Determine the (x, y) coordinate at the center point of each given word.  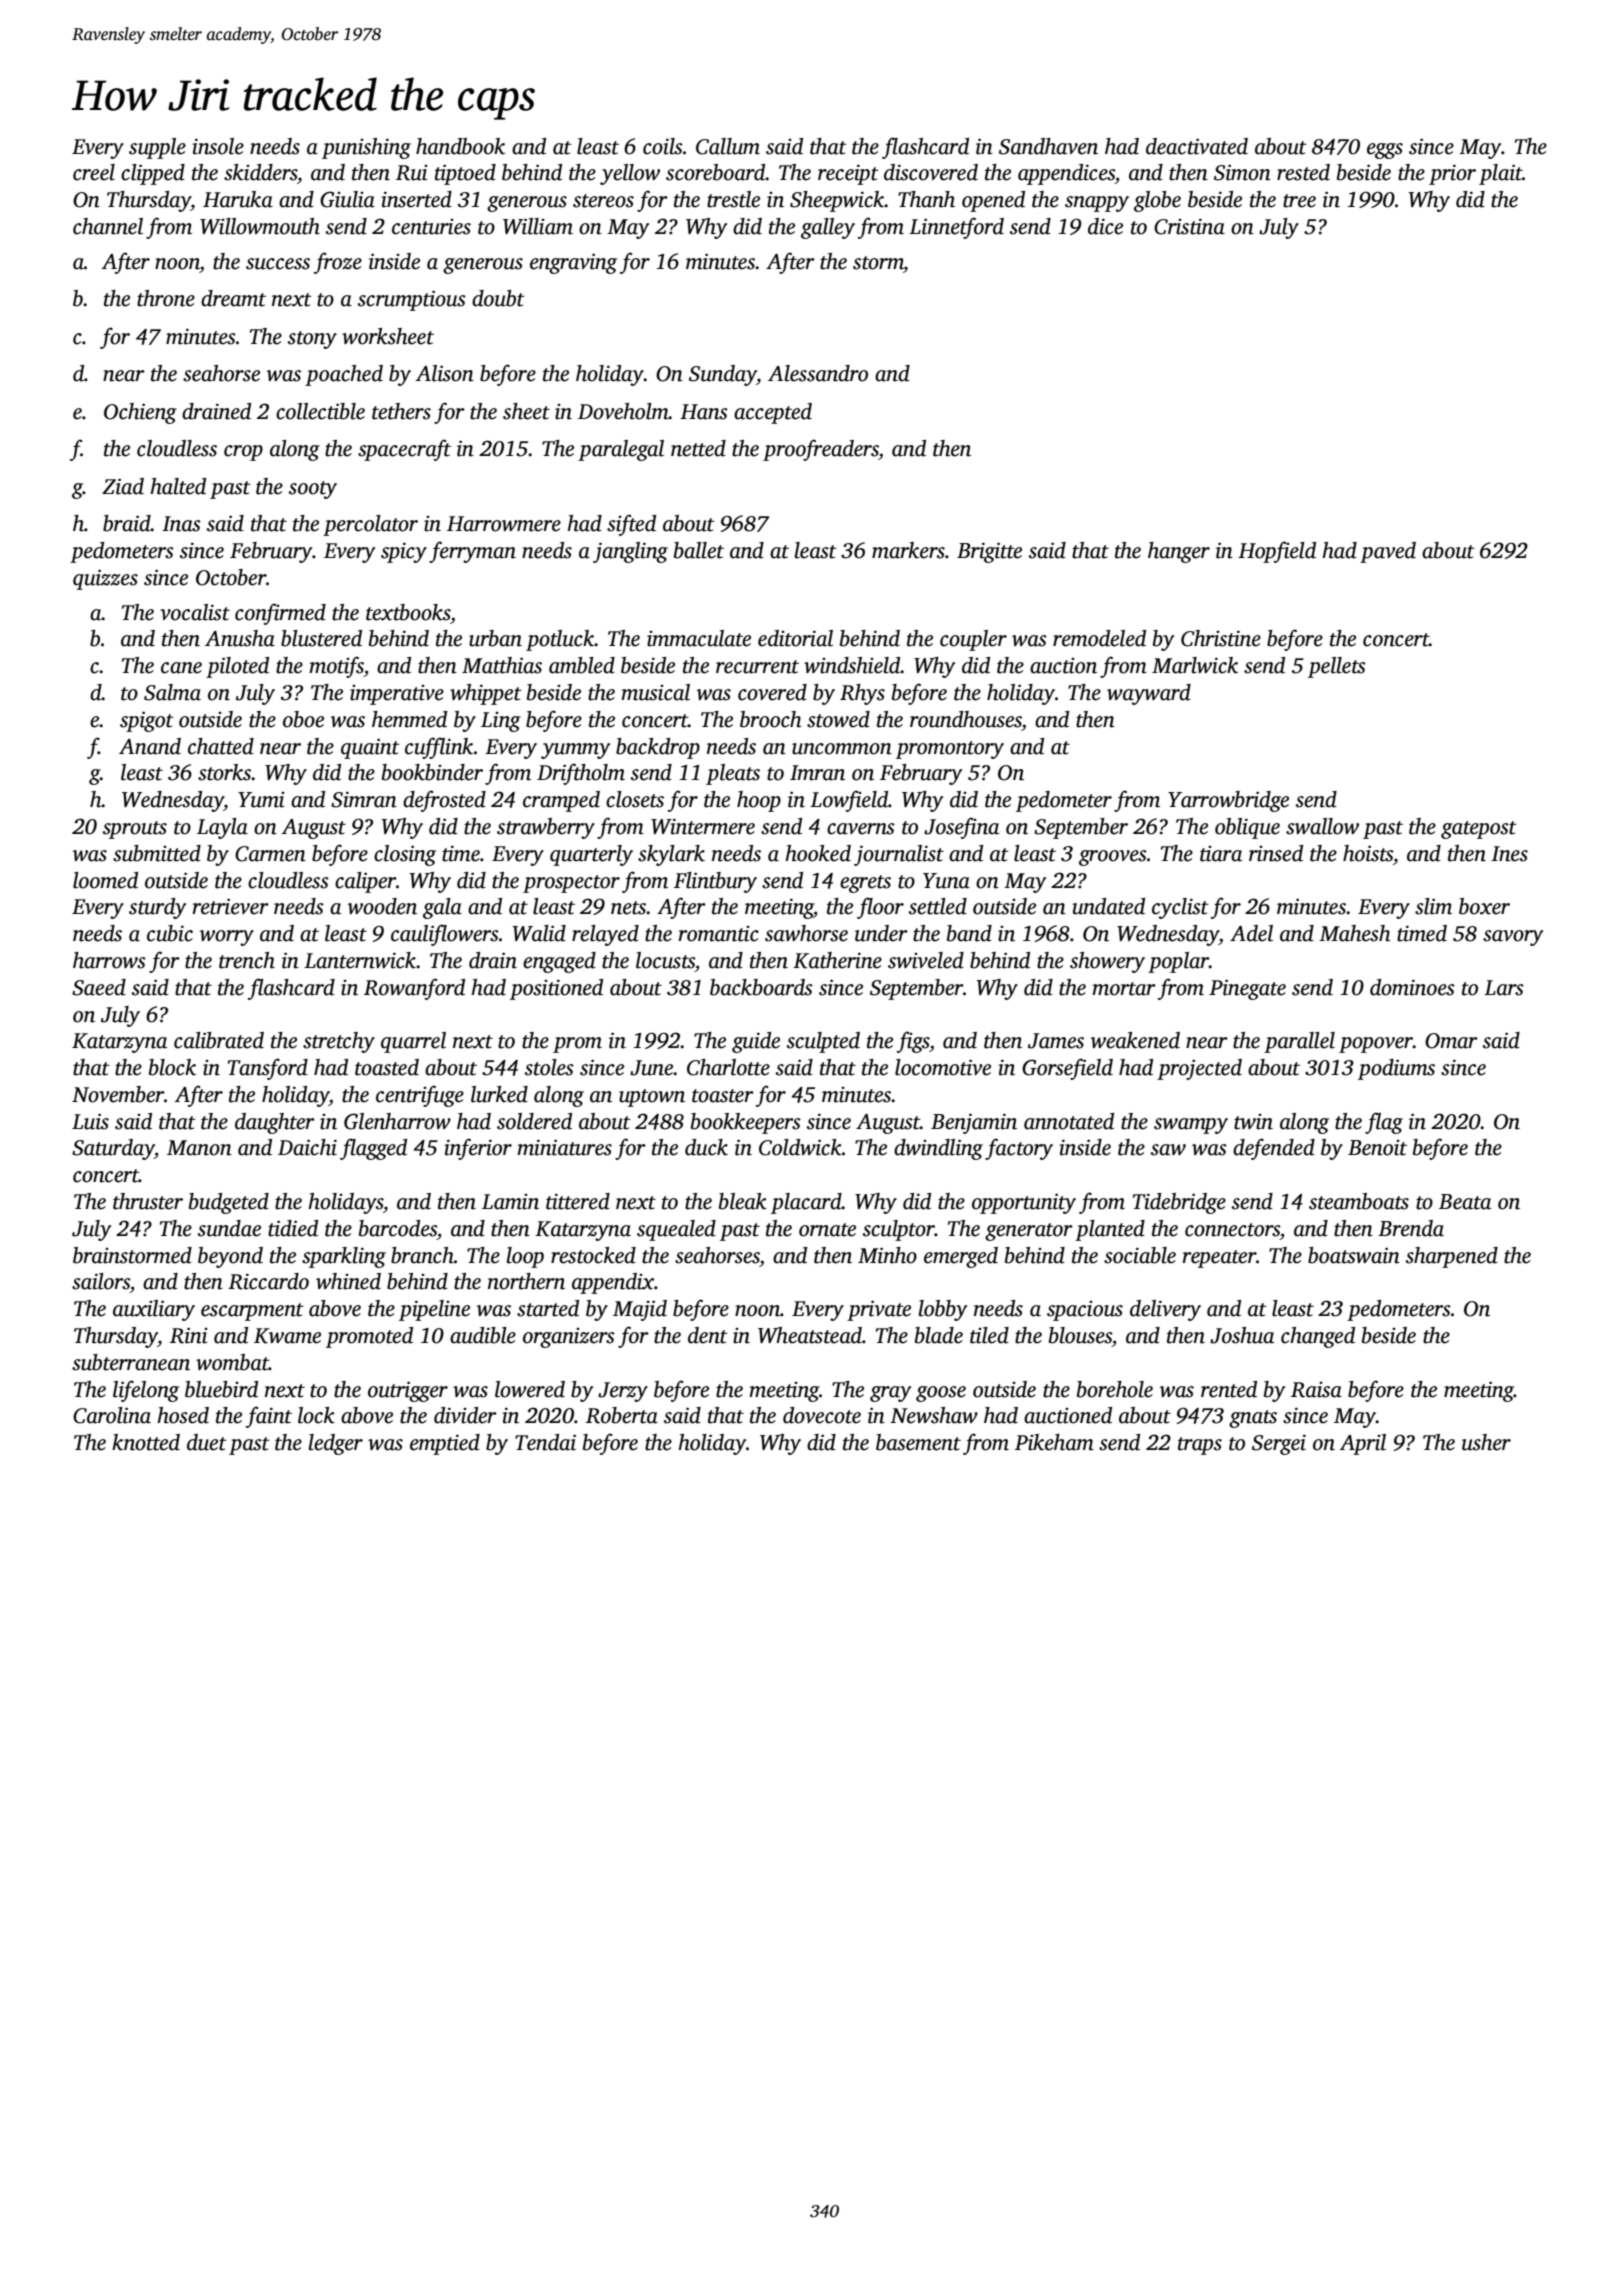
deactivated (1197, 146)
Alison (445, 373)
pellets (1337, 667)
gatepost (1479, 830)
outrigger (408, 1391)
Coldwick (800, 1147)
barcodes (398, 1228)
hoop (759, 801)
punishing (366, 148)
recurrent (757, 667)
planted (1110, 1230)
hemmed (409, 719)
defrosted (444, 801)
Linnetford (956, 228)
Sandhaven (1048, 146)
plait (1500, 174)
